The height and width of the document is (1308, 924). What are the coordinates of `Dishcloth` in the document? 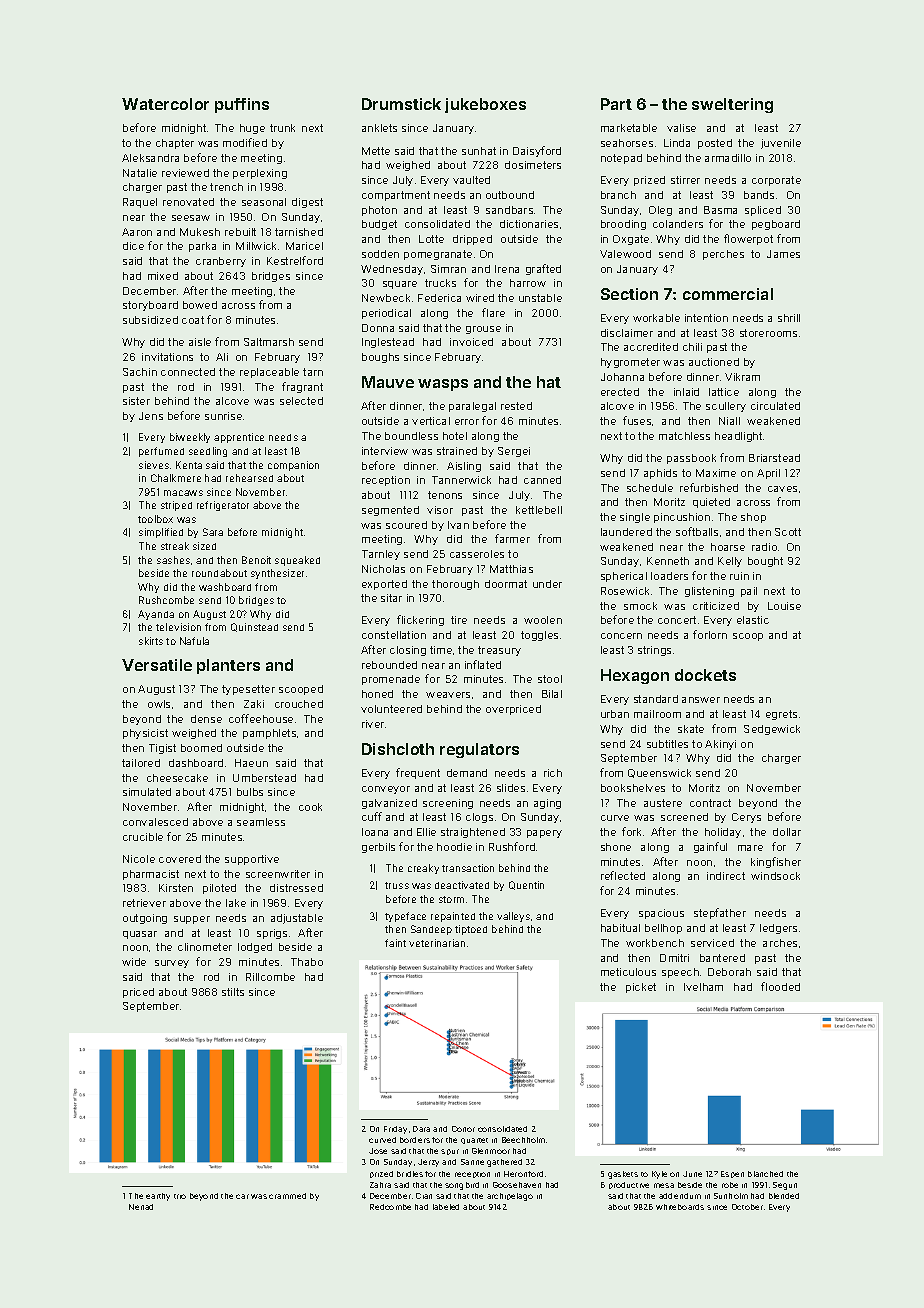 It's located at (398, 749).
